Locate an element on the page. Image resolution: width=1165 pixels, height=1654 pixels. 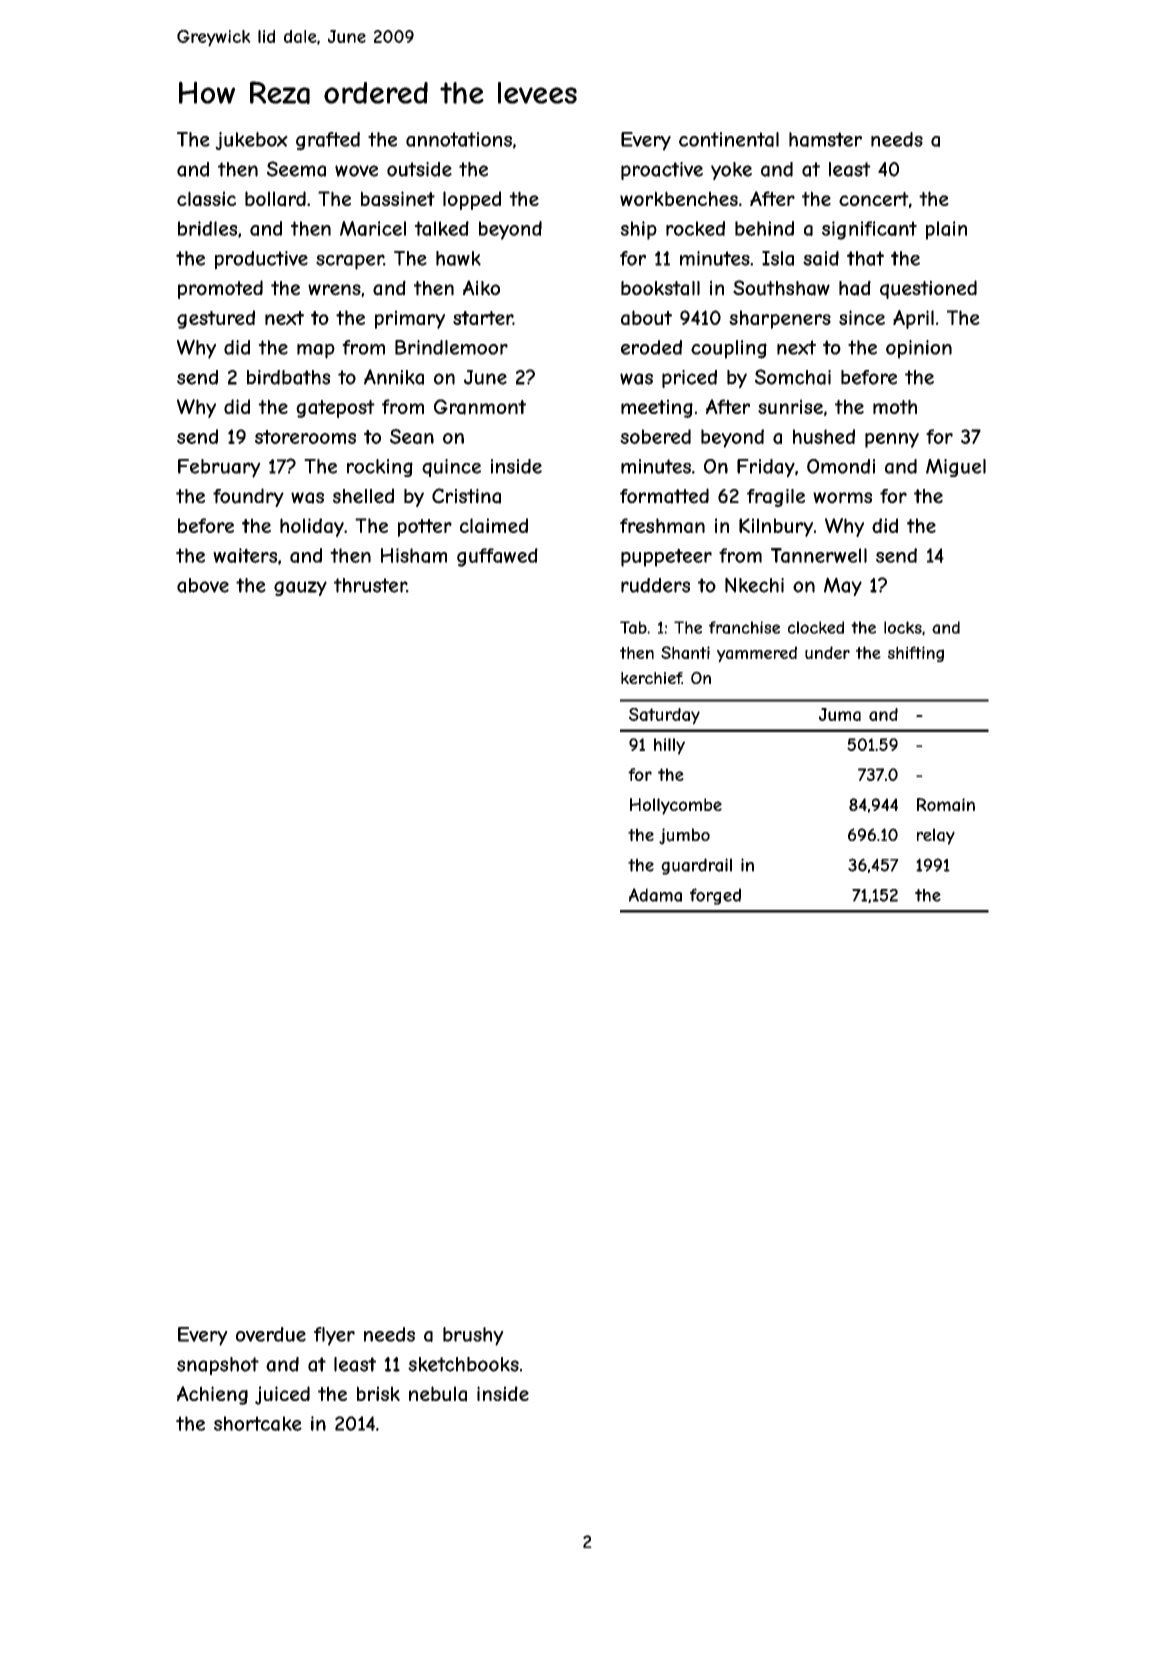
meeting is located at coordinates (657, 408).
